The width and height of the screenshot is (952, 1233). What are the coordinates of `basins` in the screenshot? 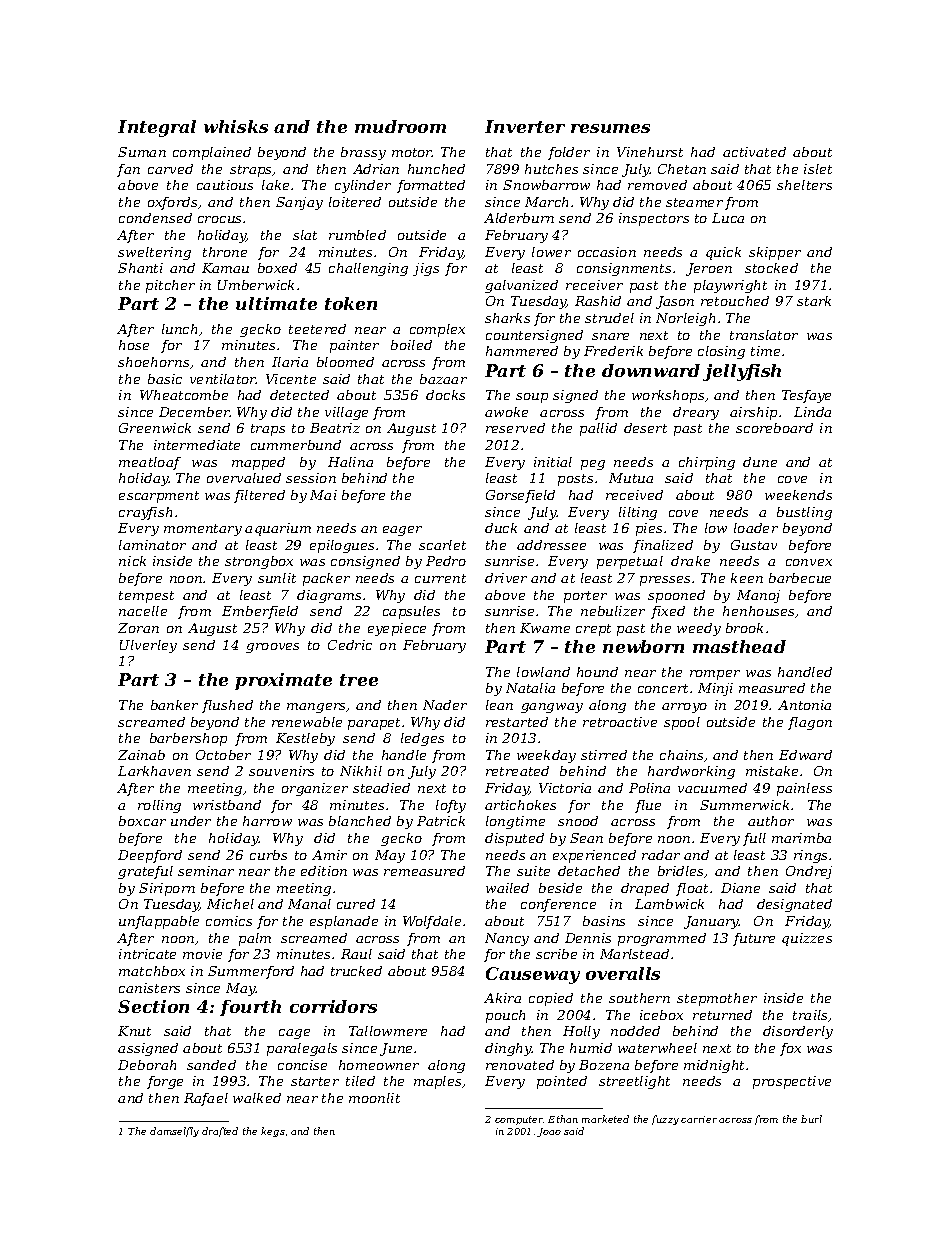 It's located at (604, 921).
